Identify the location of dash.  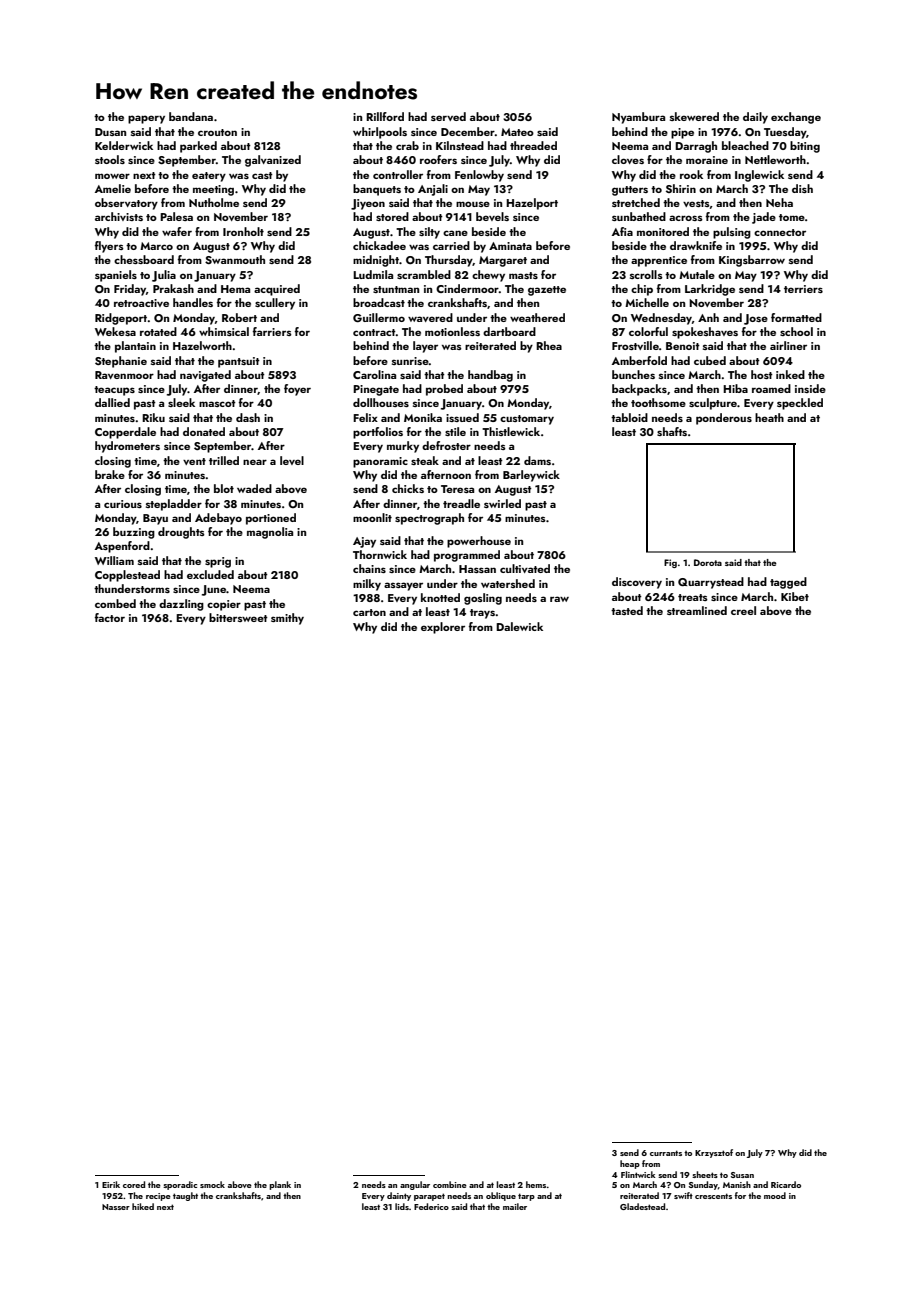
(248, 417).
